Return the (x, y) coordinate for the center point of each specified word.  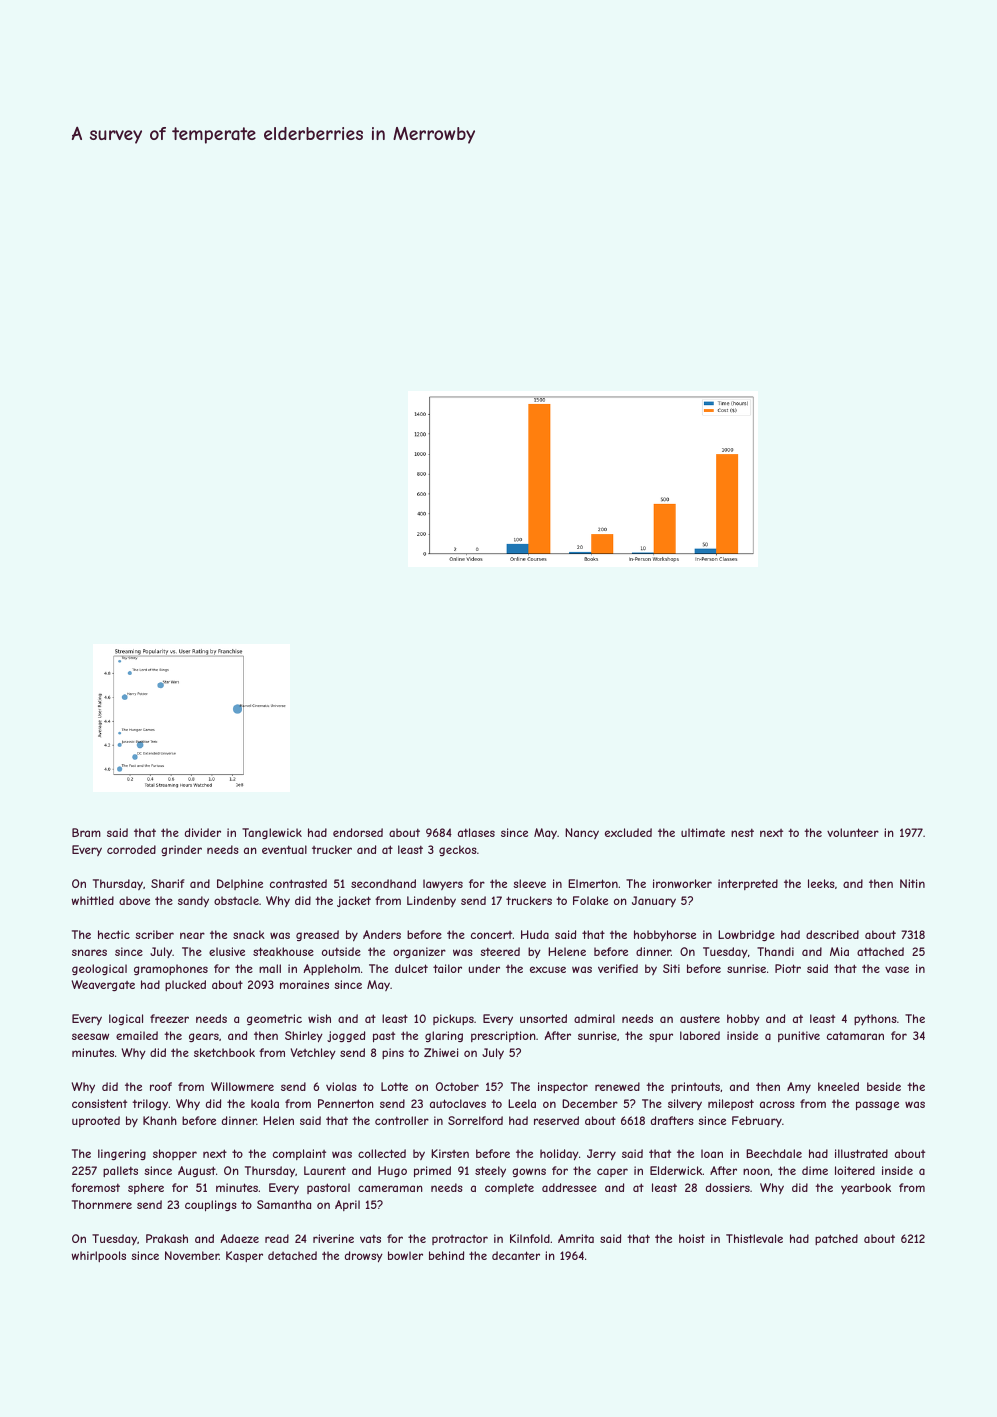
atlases (476, 832)
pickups (453, 1019)
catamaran (855, 1035)
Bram (86, 832)
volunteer (853, 832)
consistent (99, 1103)
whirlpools (98, 1256)
